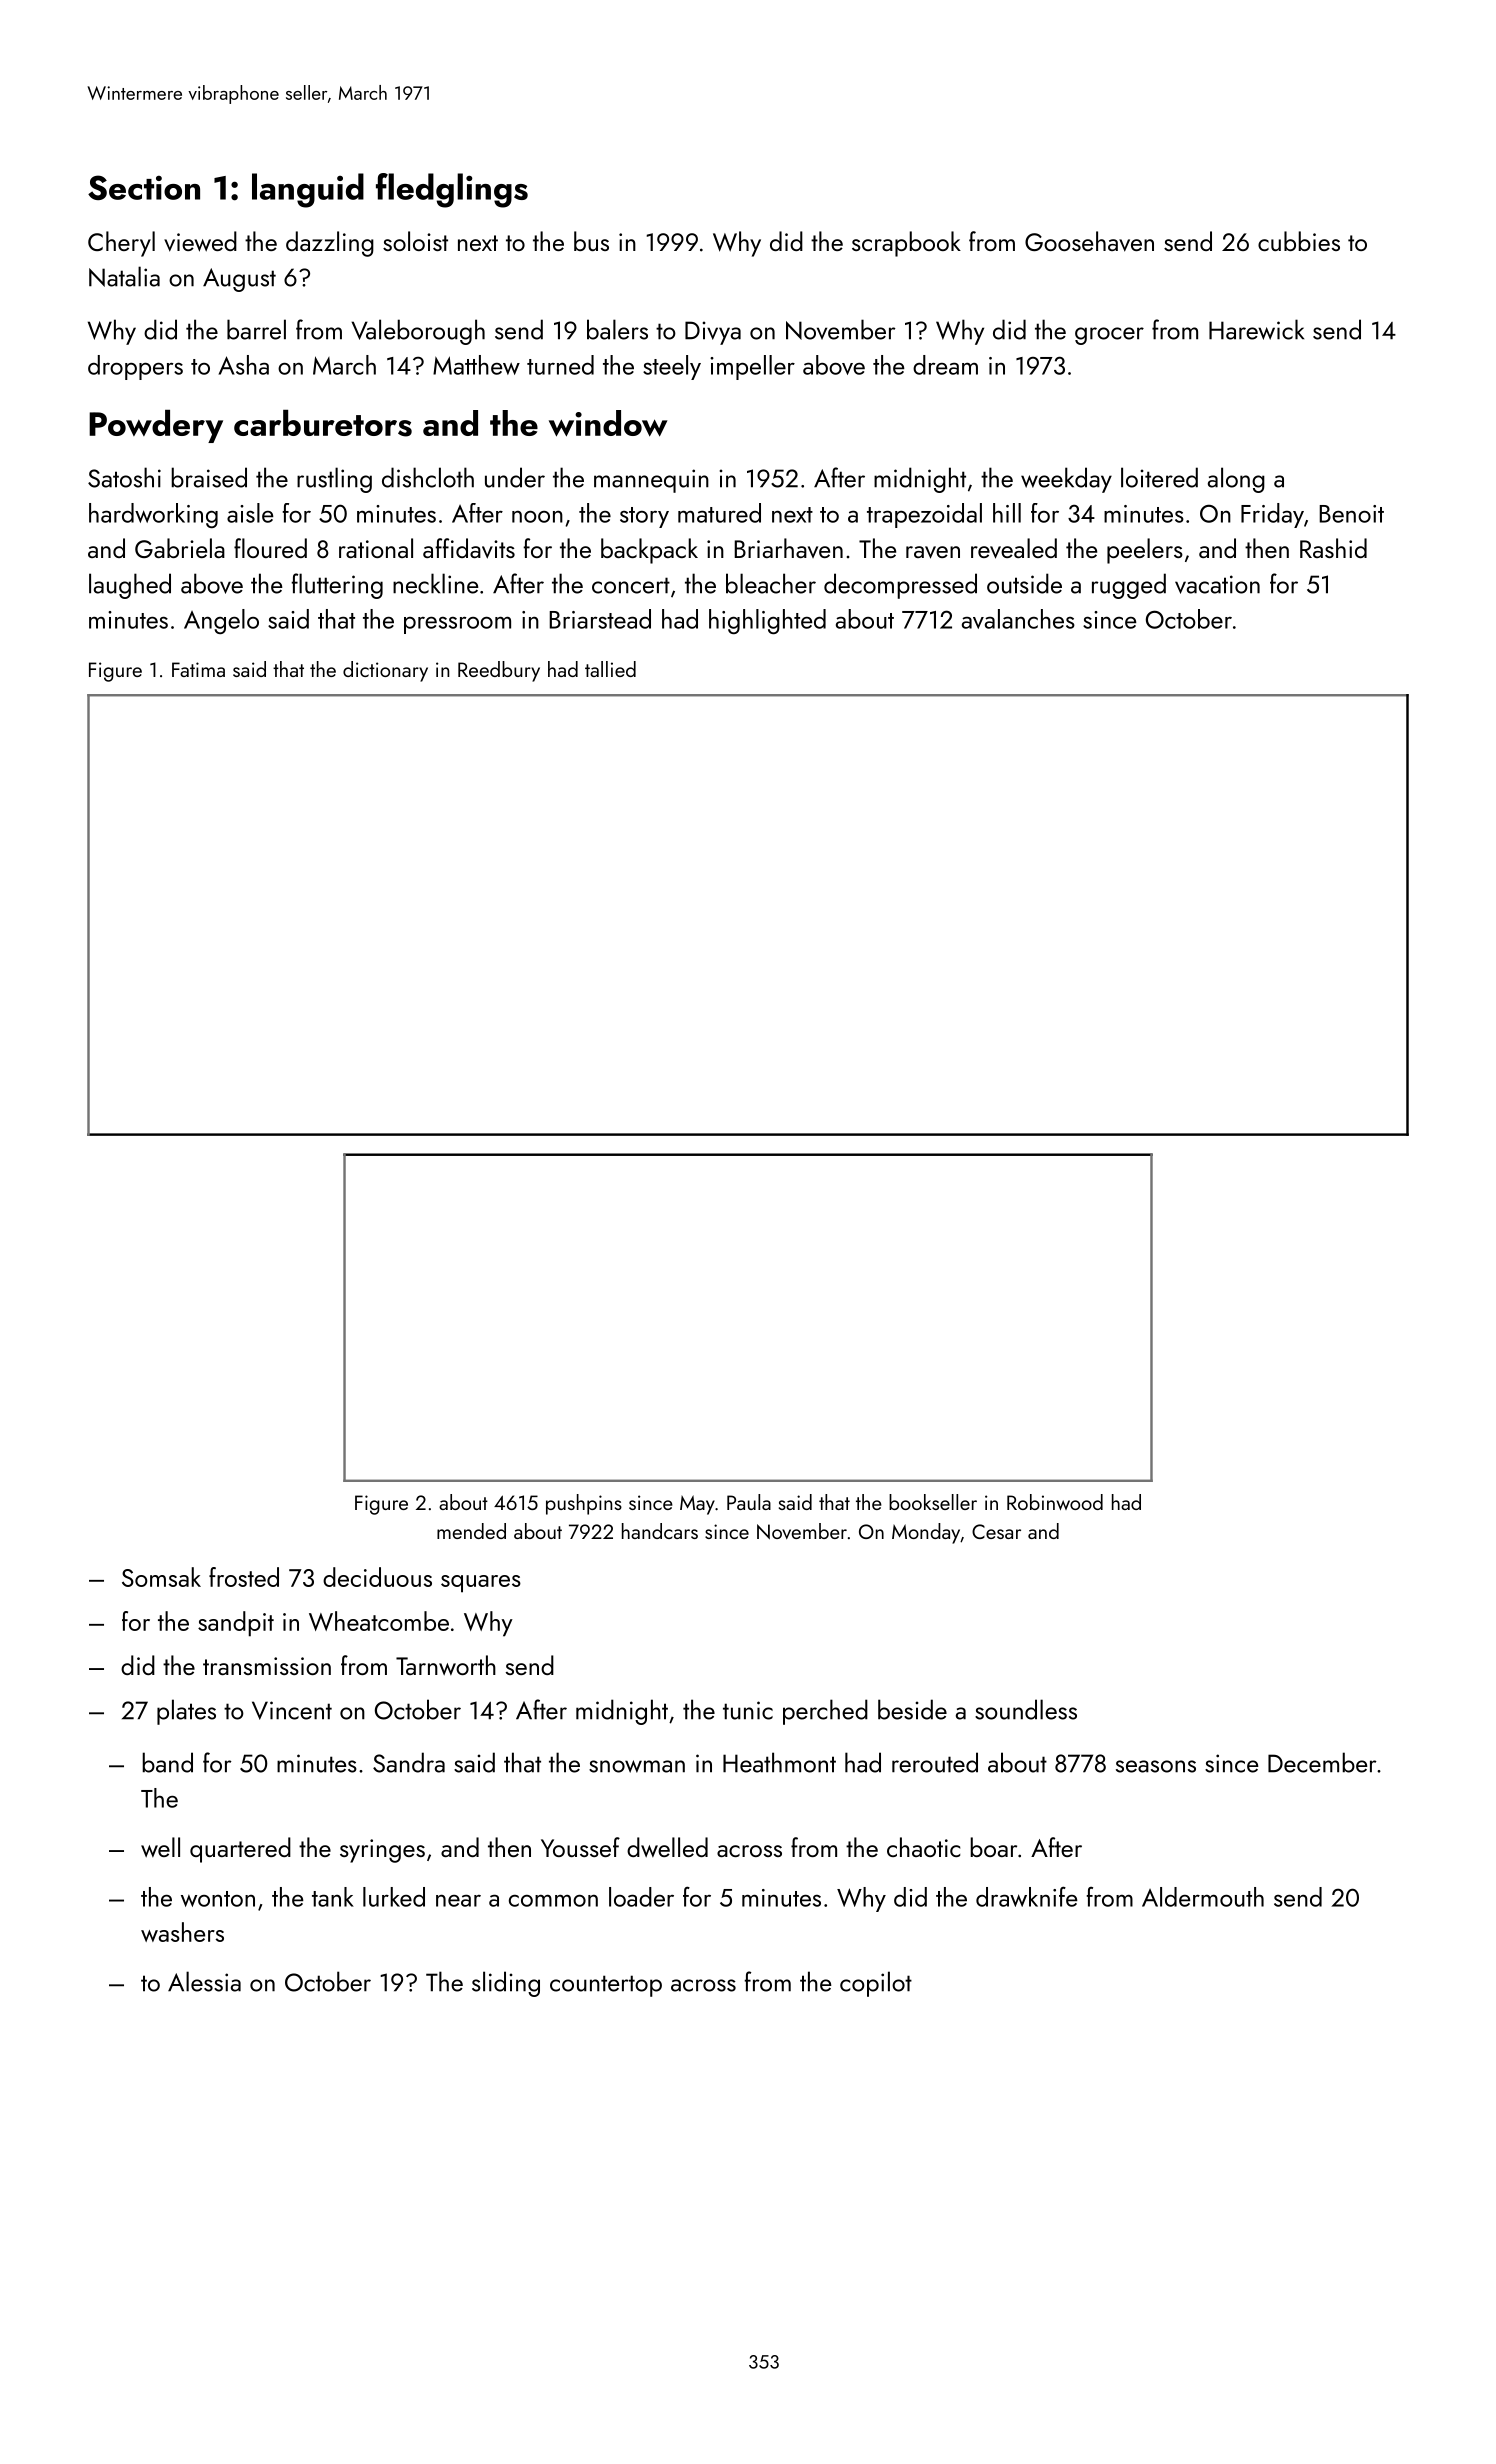 The height and width of the screenshot is (2464, 1496). I want to click on washers, so click(182, 1932).
